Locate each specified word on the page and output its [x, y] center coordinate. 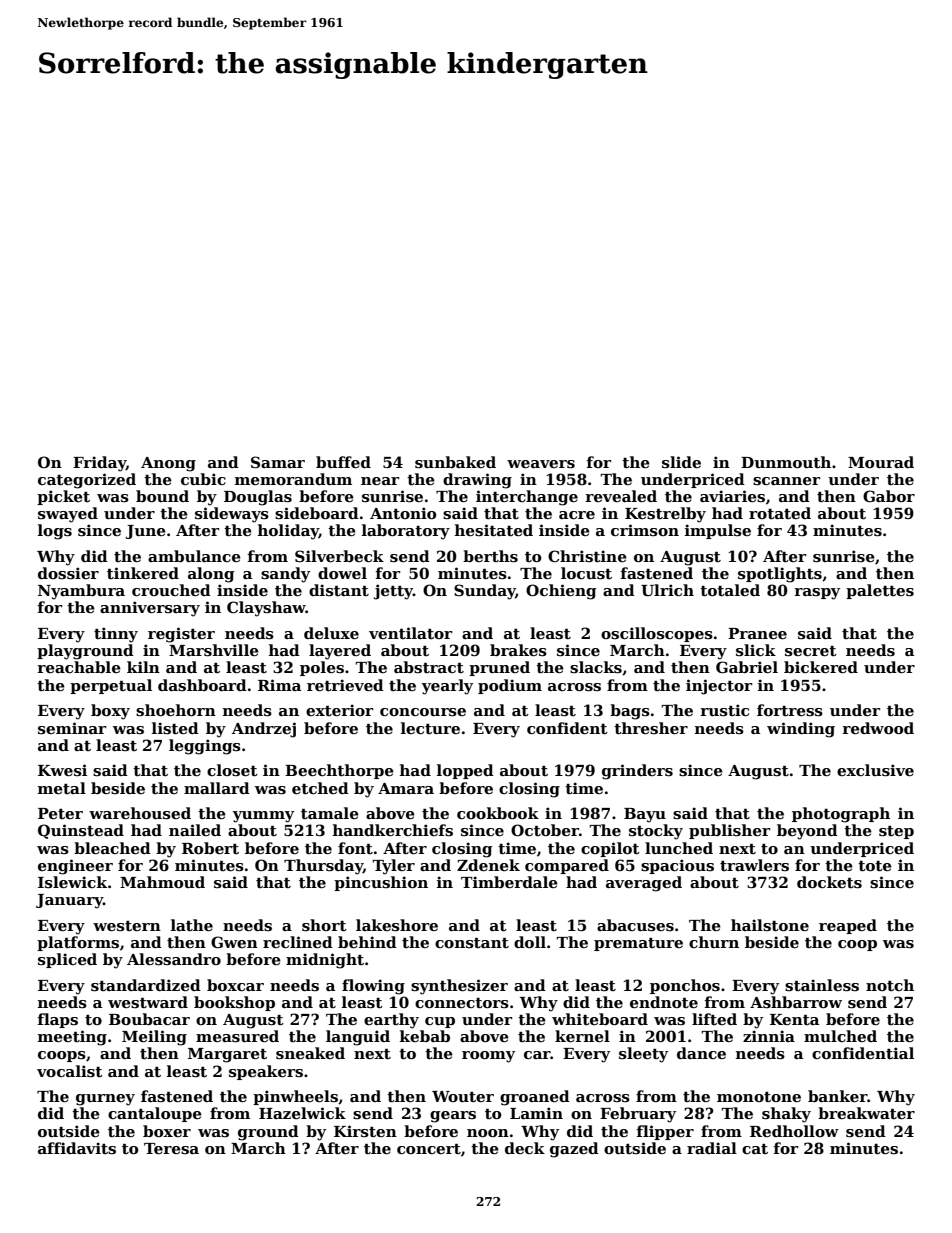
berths [490, 556]
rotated [780, 513]
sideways [232, 515]
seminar [72, 728]
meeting [72, 1038]
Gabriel [747, 667]
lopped [465, 771]
